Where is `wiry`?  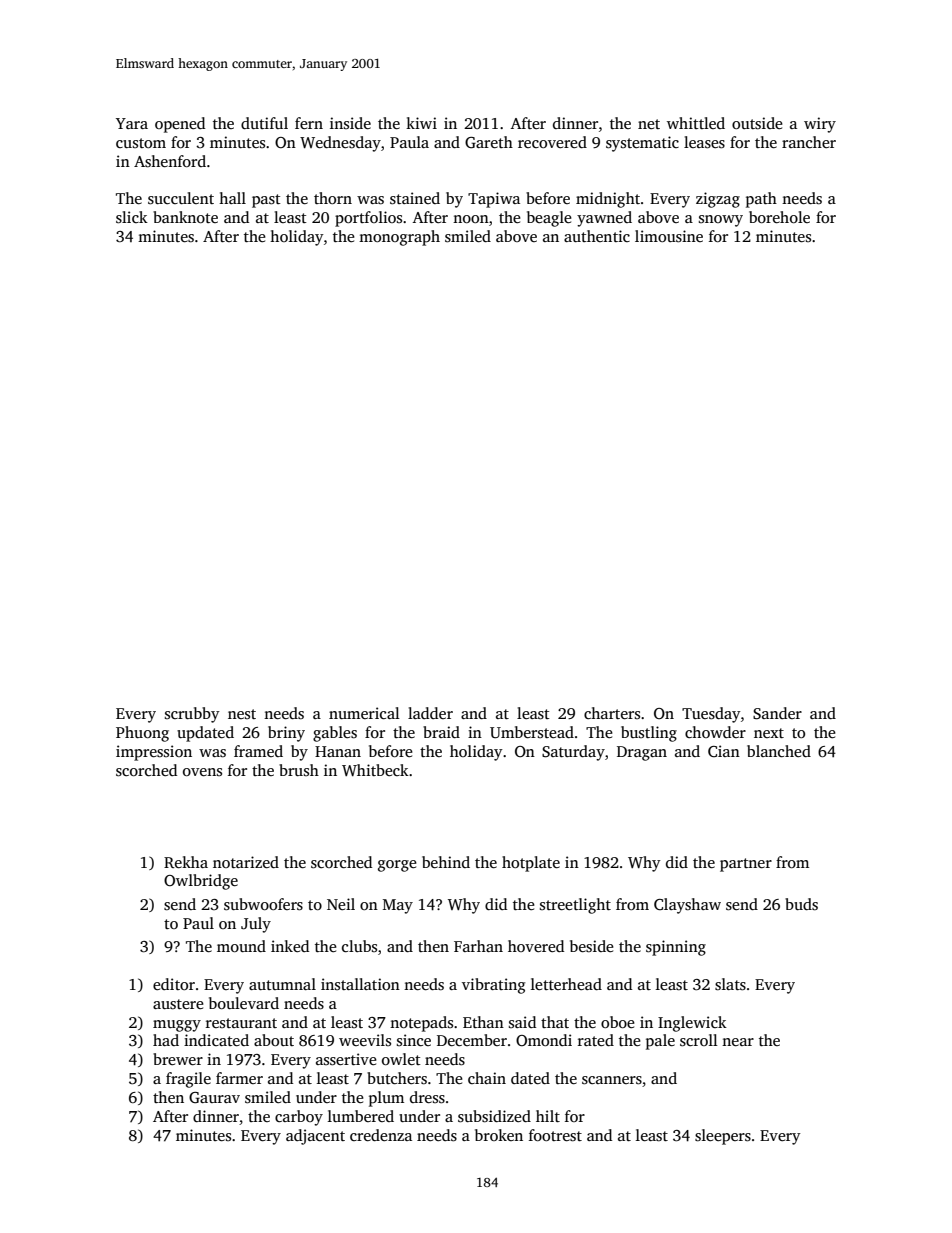
wiry is located at coordinates (820, 125).
